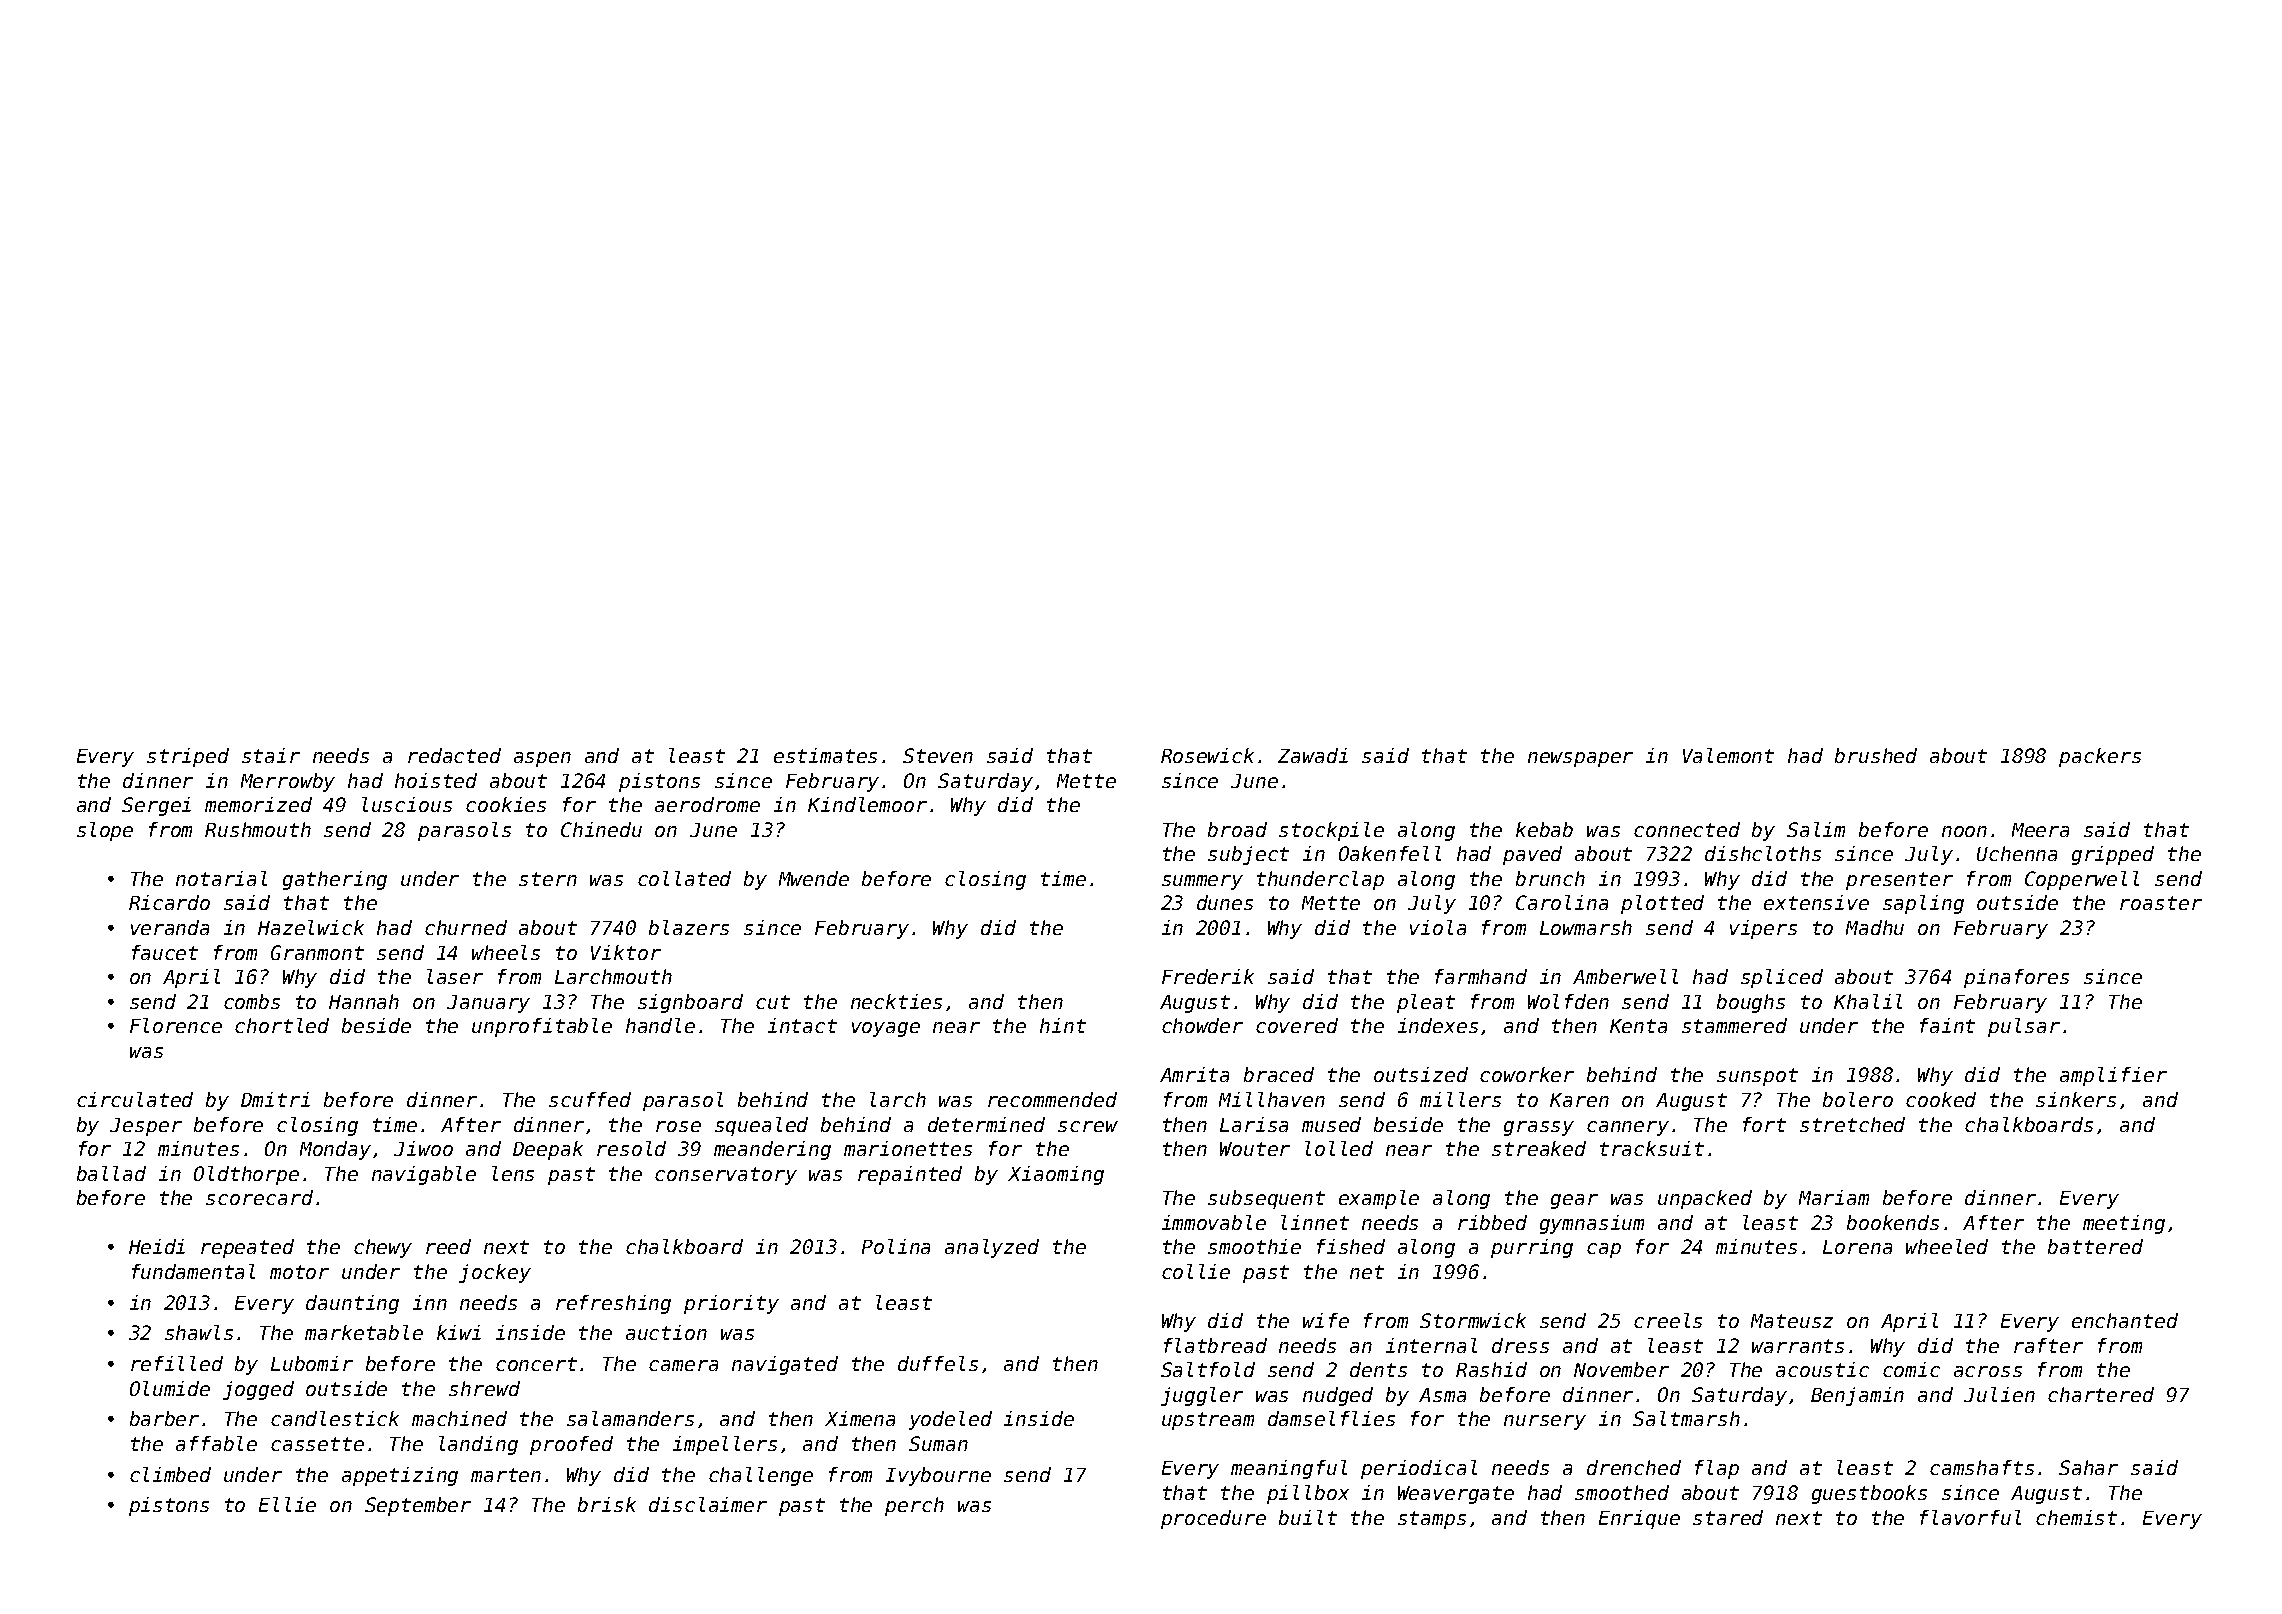  What do you see at coordinates (590, 1099) in the screenshot?
I see `scuffed` at bounding box center [590, 1099].
